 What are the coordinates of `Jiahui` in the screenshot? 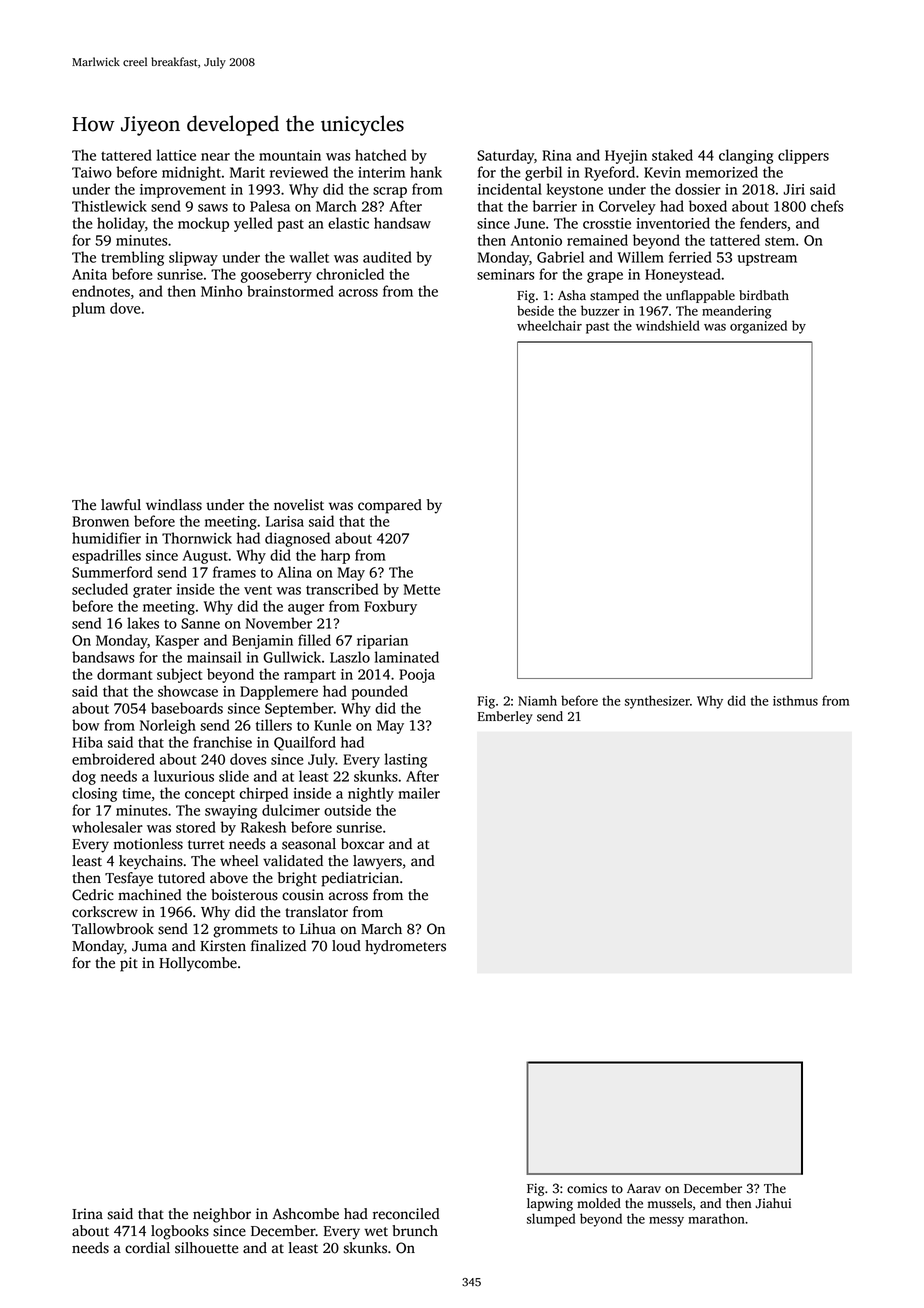 It's located at (773, 1203).
